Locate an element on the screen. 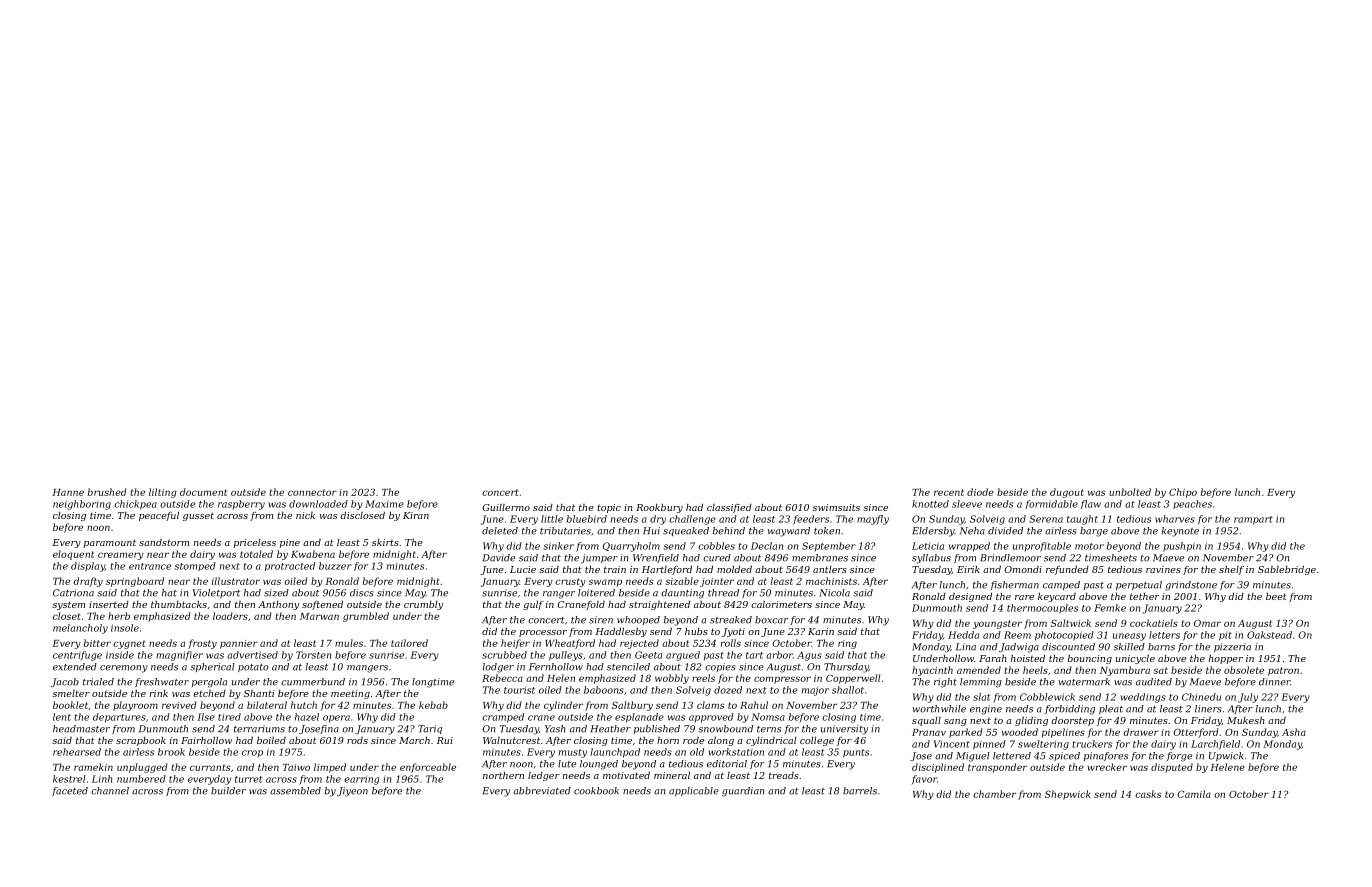  pinned is located at coordinates (989, 745).
